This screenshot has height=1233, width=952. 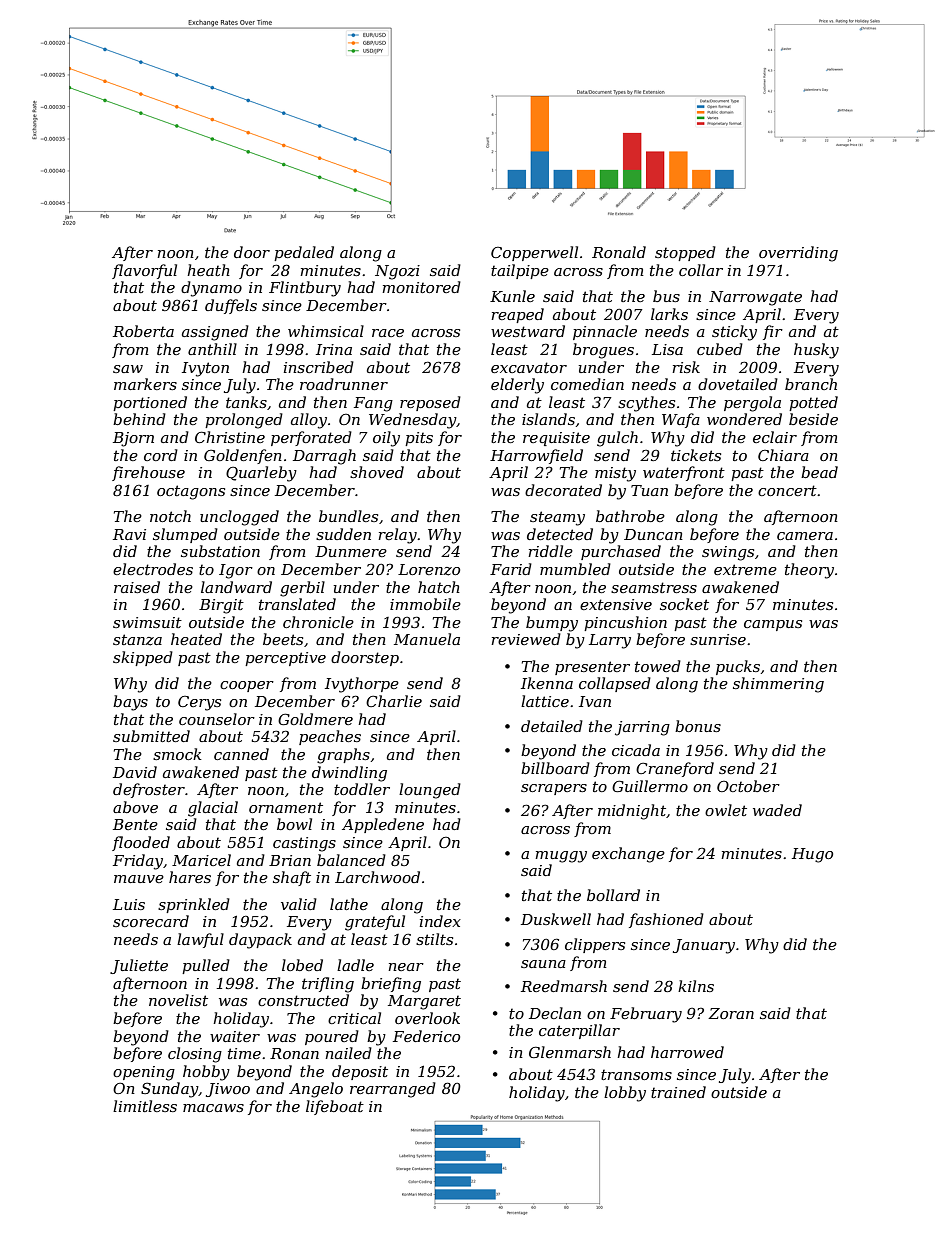 I want to click on Federico, so click(x=426, y=1036).
